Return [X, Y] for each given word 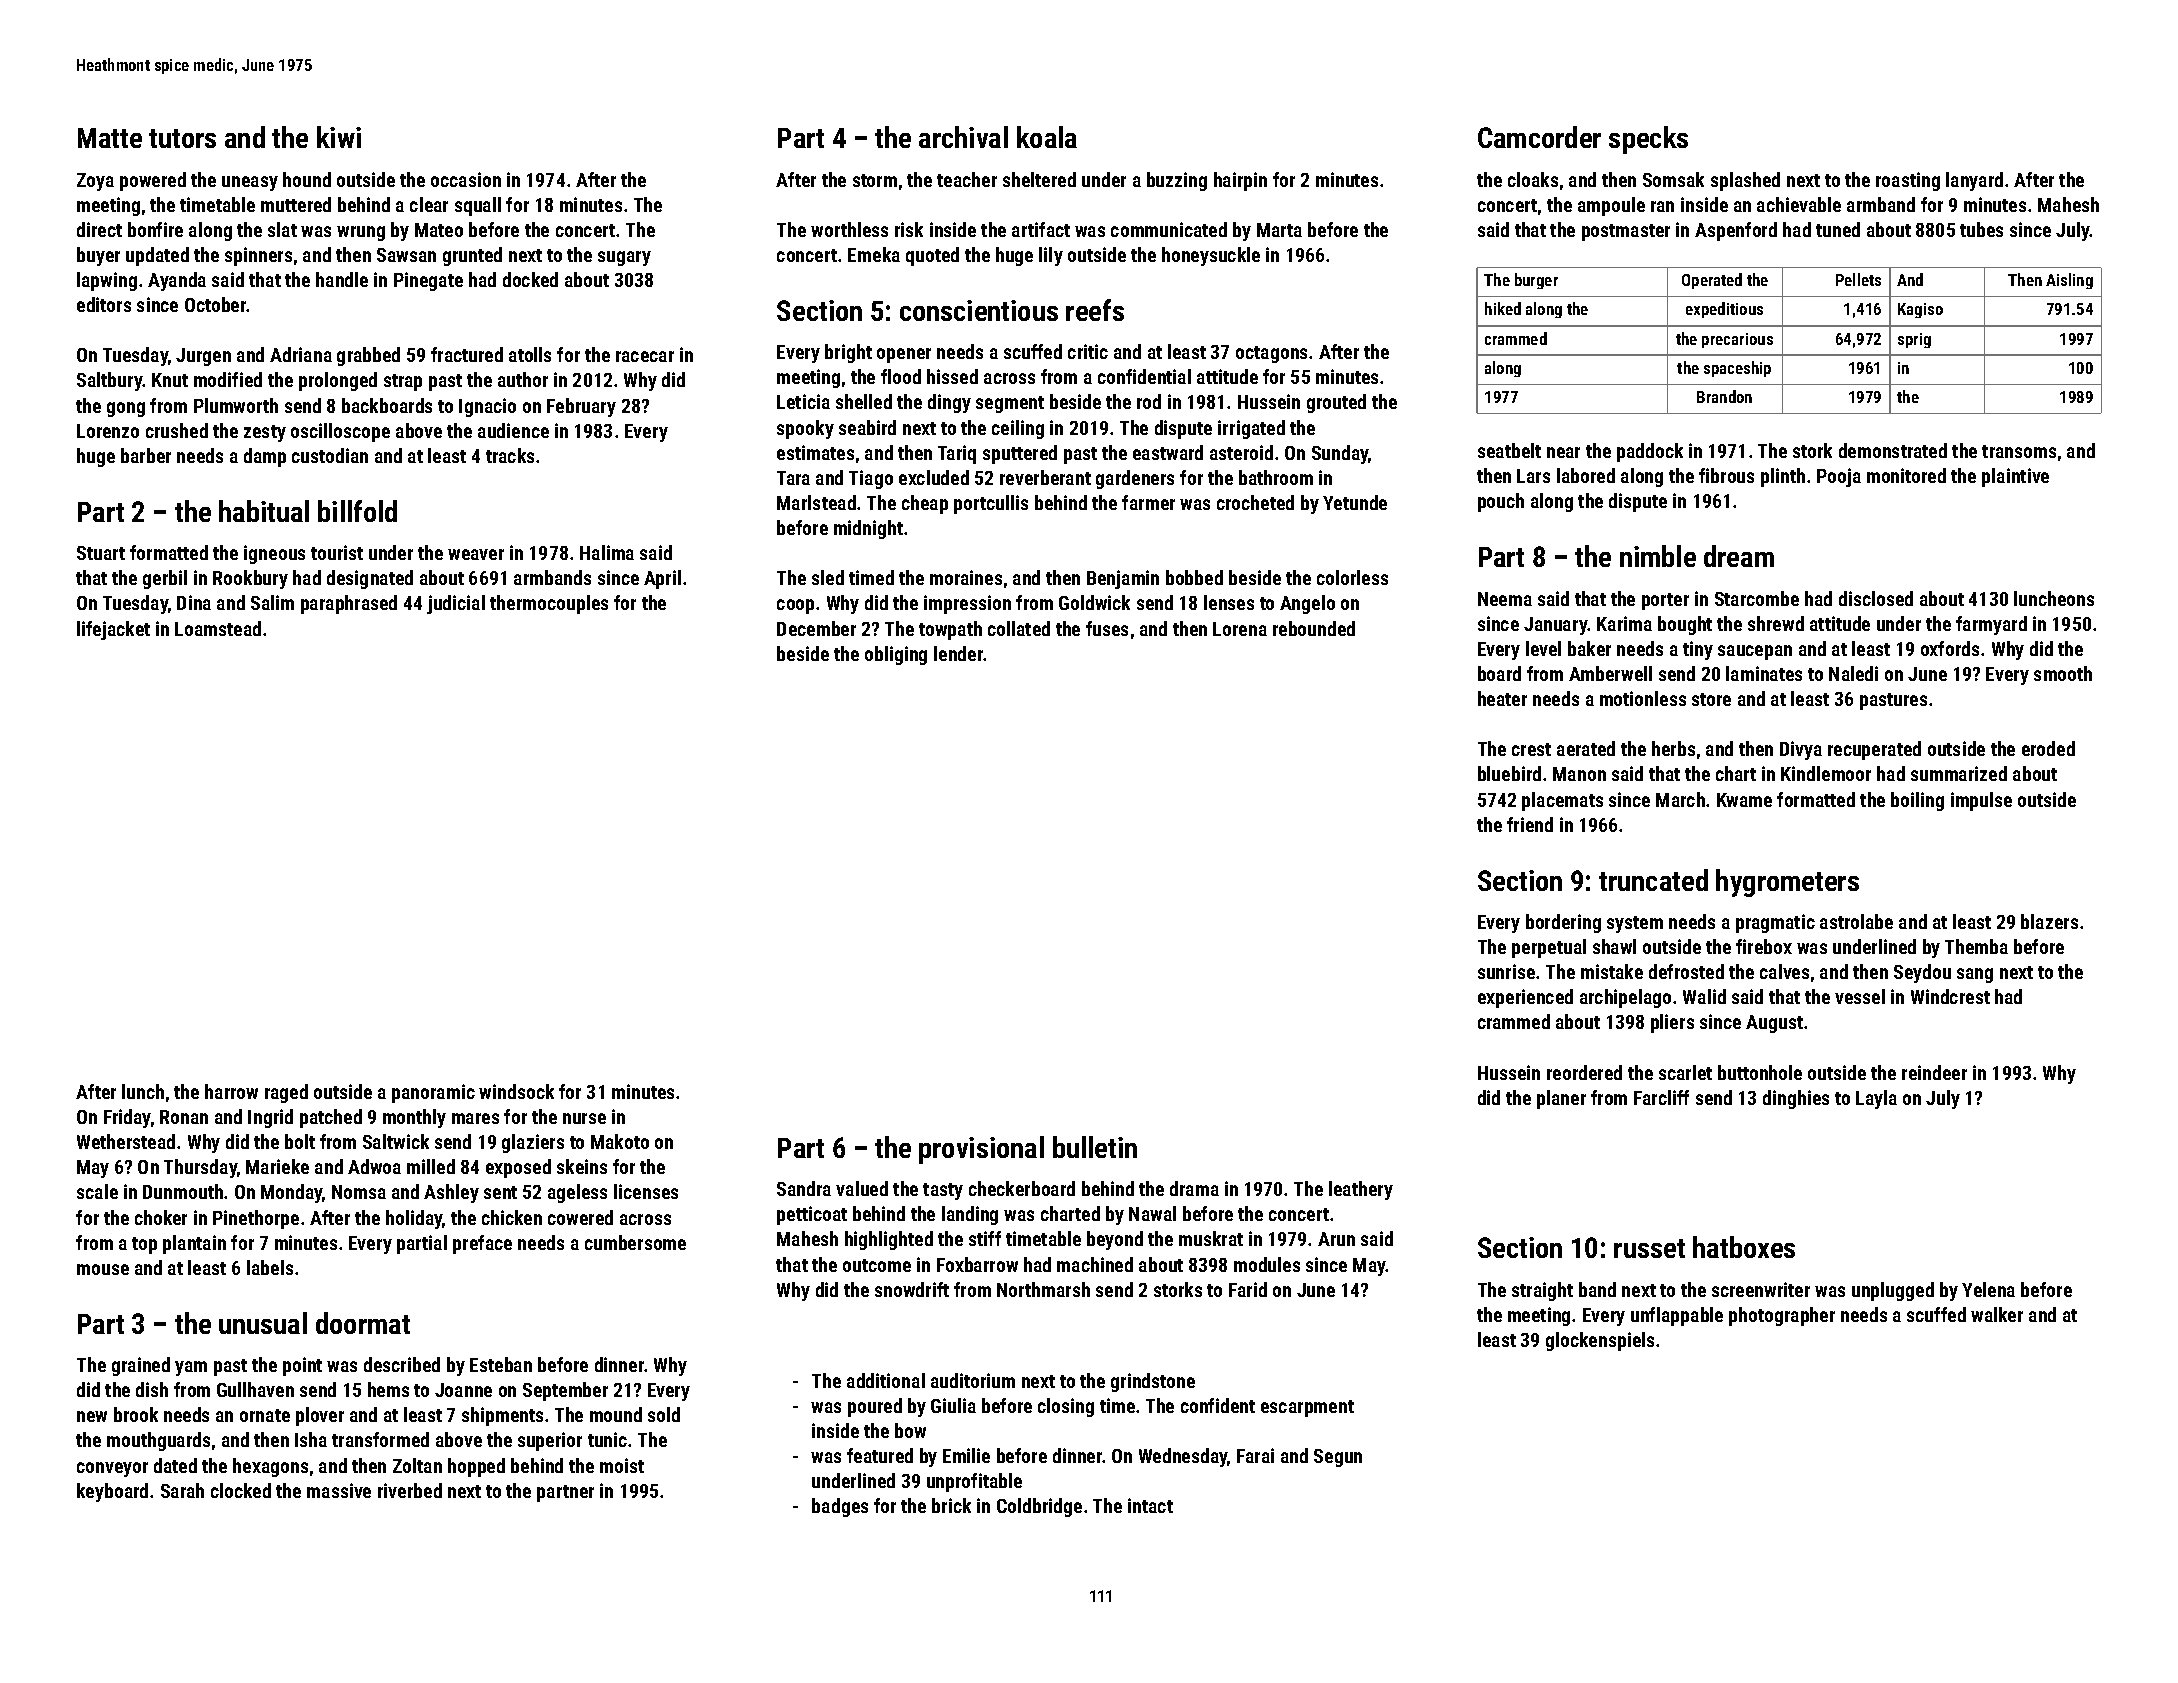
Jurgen [203, 357]
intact [1150, 1505]
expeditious [1724, 310]
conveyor [112, 1469]
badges [840, 1507]
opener [904, 355]
